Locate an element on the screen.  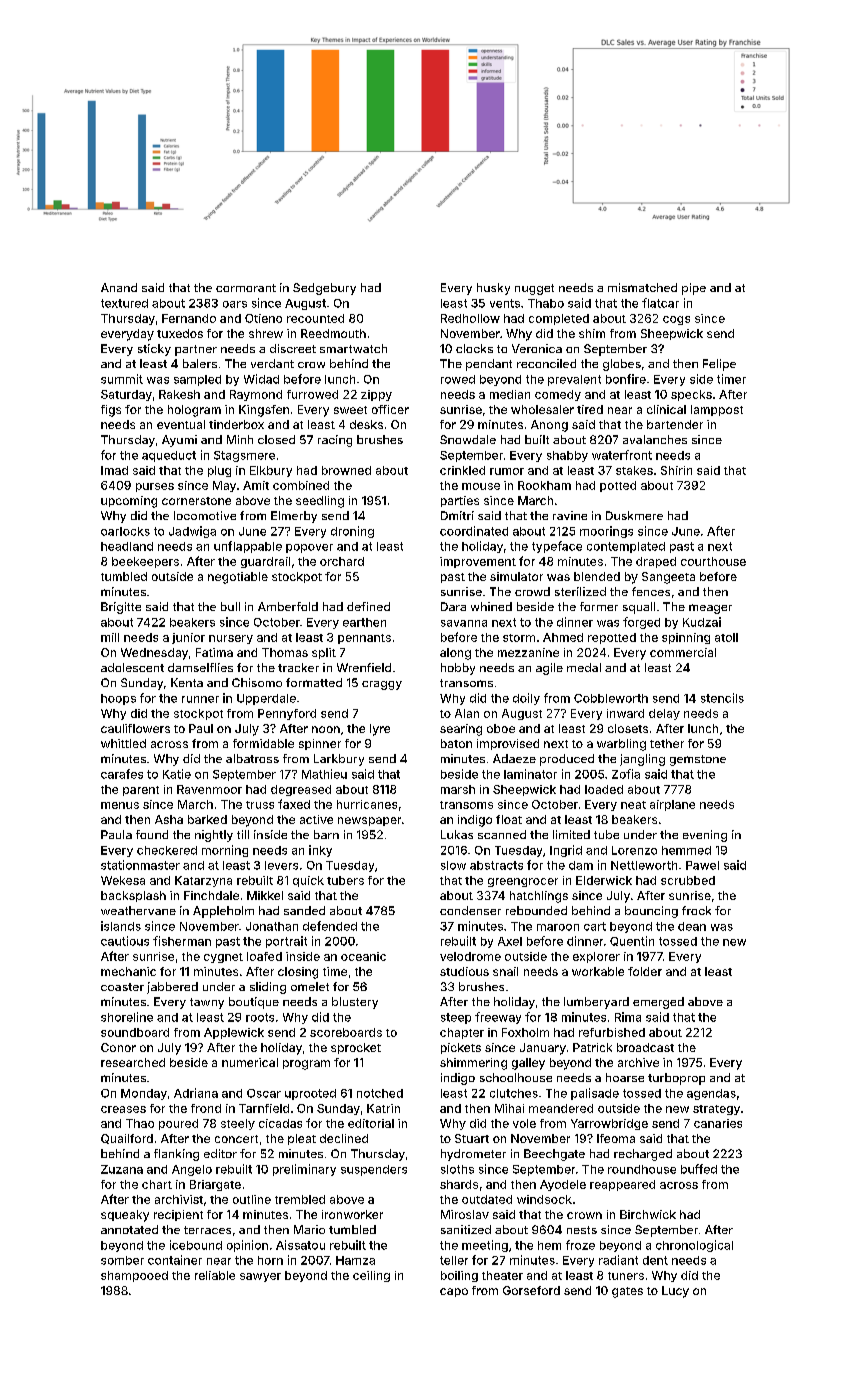
sanitized is located at coordinates (466, 1229).
